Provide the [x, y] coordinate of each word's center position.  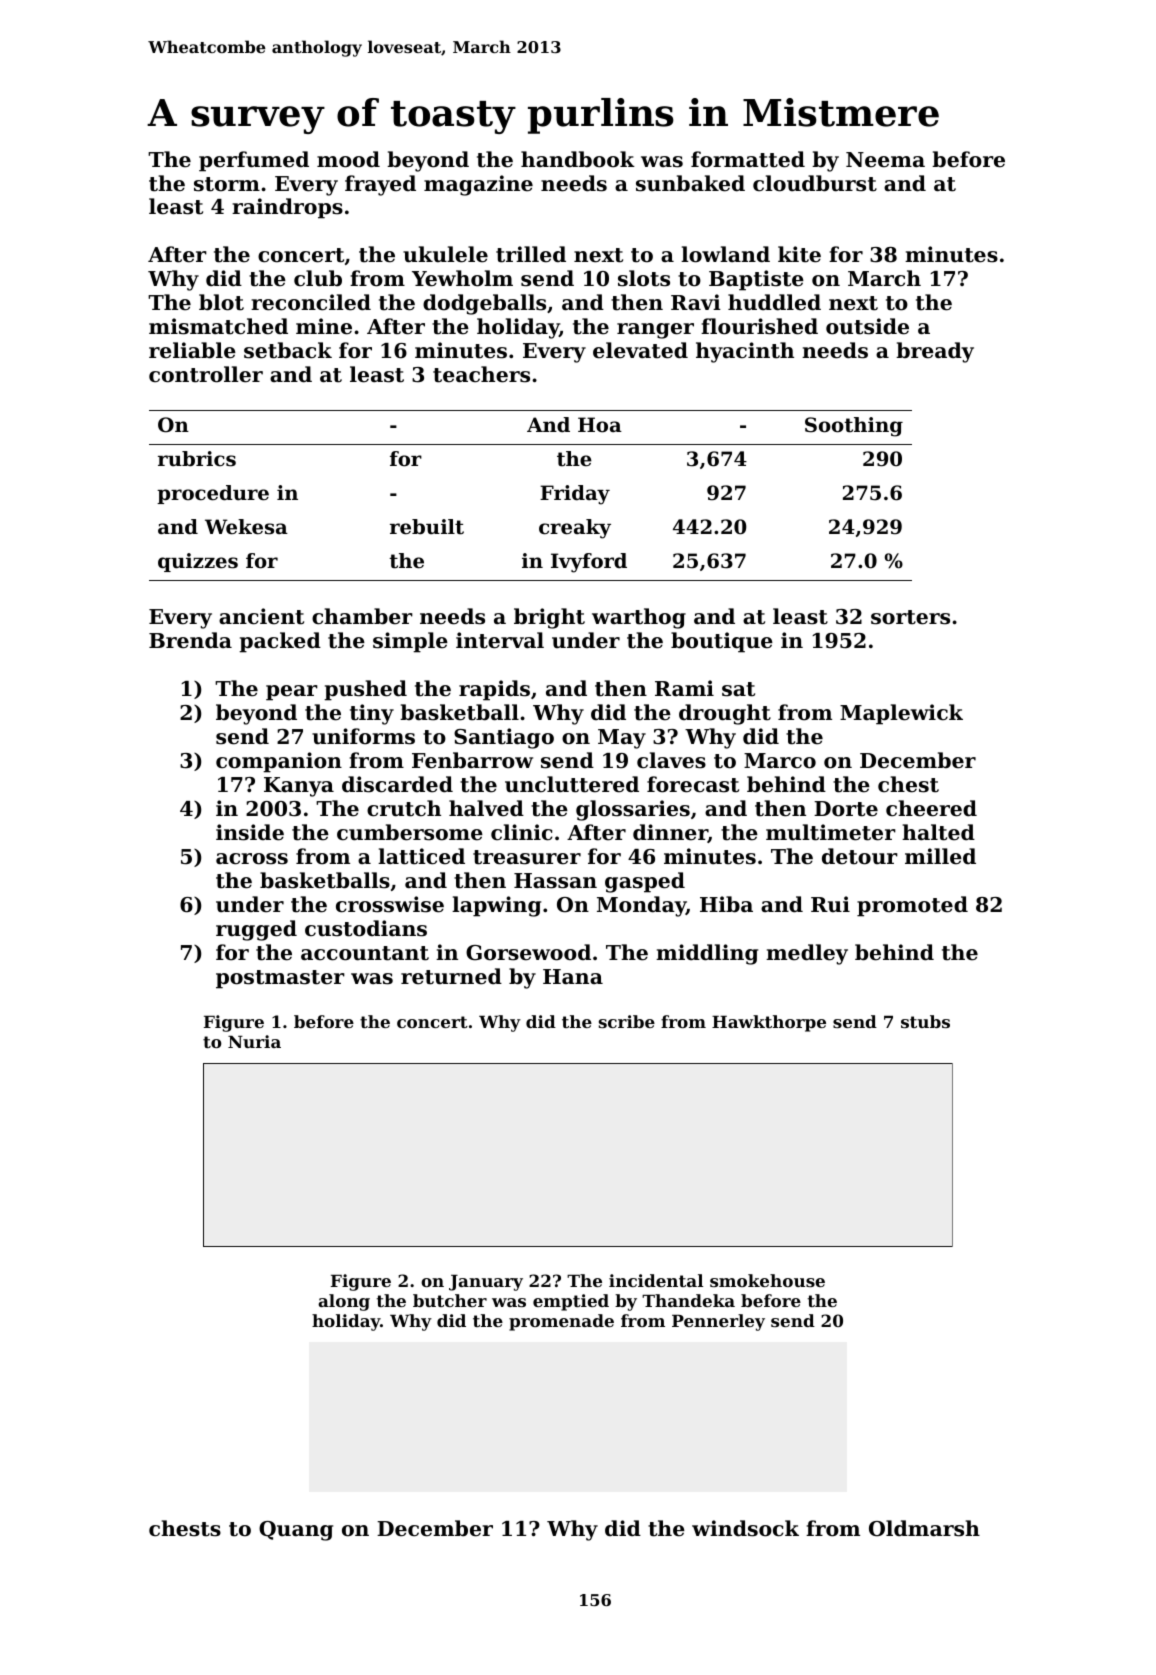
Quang [296, 1531]
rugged [256, 930]
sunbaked [690, 183]
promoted [912, 906]
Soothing [854, 427]
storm [227, 184]
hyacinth [745, 352]
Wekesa [246, 527]
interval [500, 640]
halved [486, 808]
